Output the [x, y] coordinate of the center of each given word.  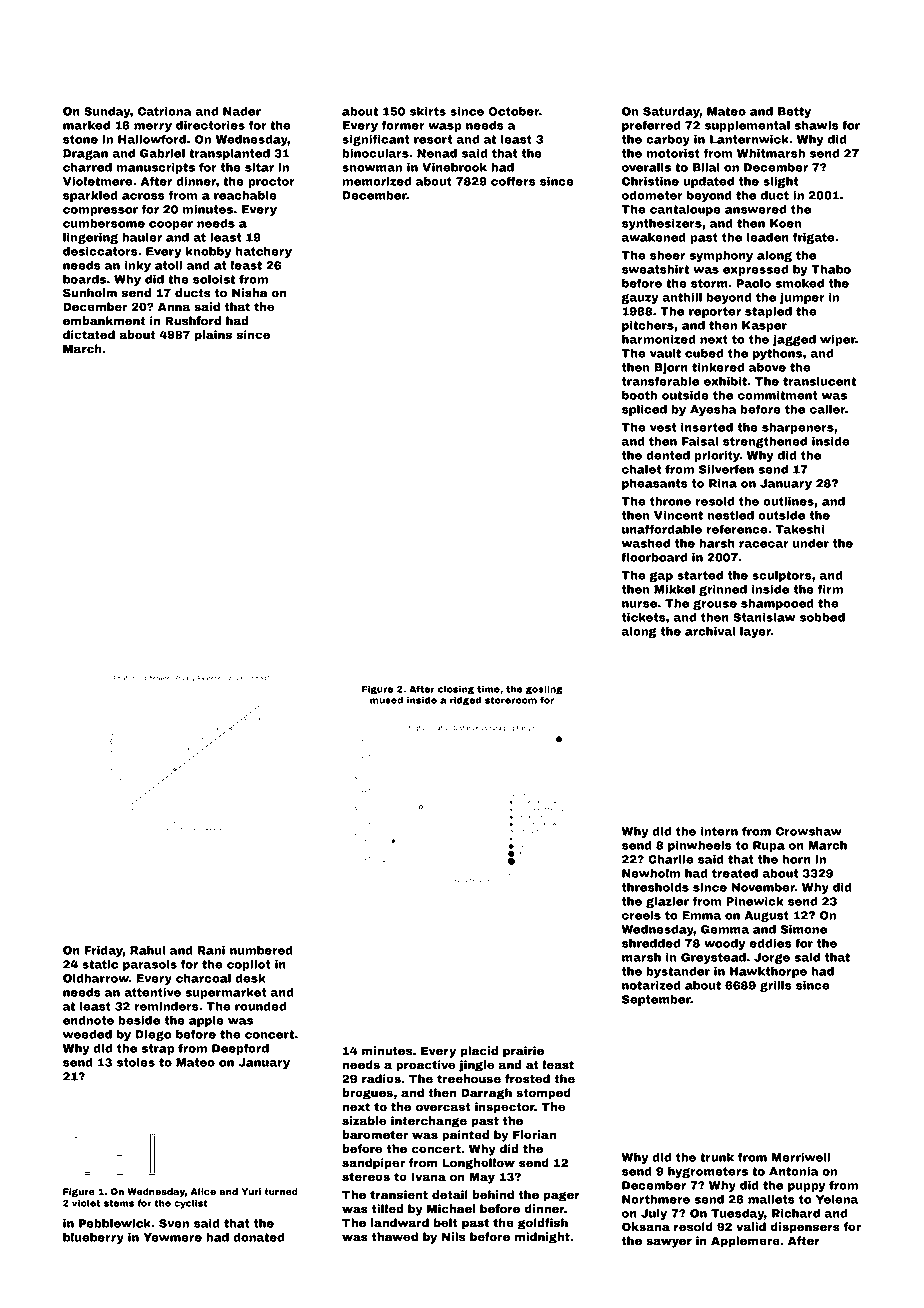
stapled [768, 312]
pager [561, 1196]
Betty [794, 112]
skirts [428, 111]
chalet [641, 469]
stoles [136, 1062]
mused [386, 700]
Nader [242, 111]
